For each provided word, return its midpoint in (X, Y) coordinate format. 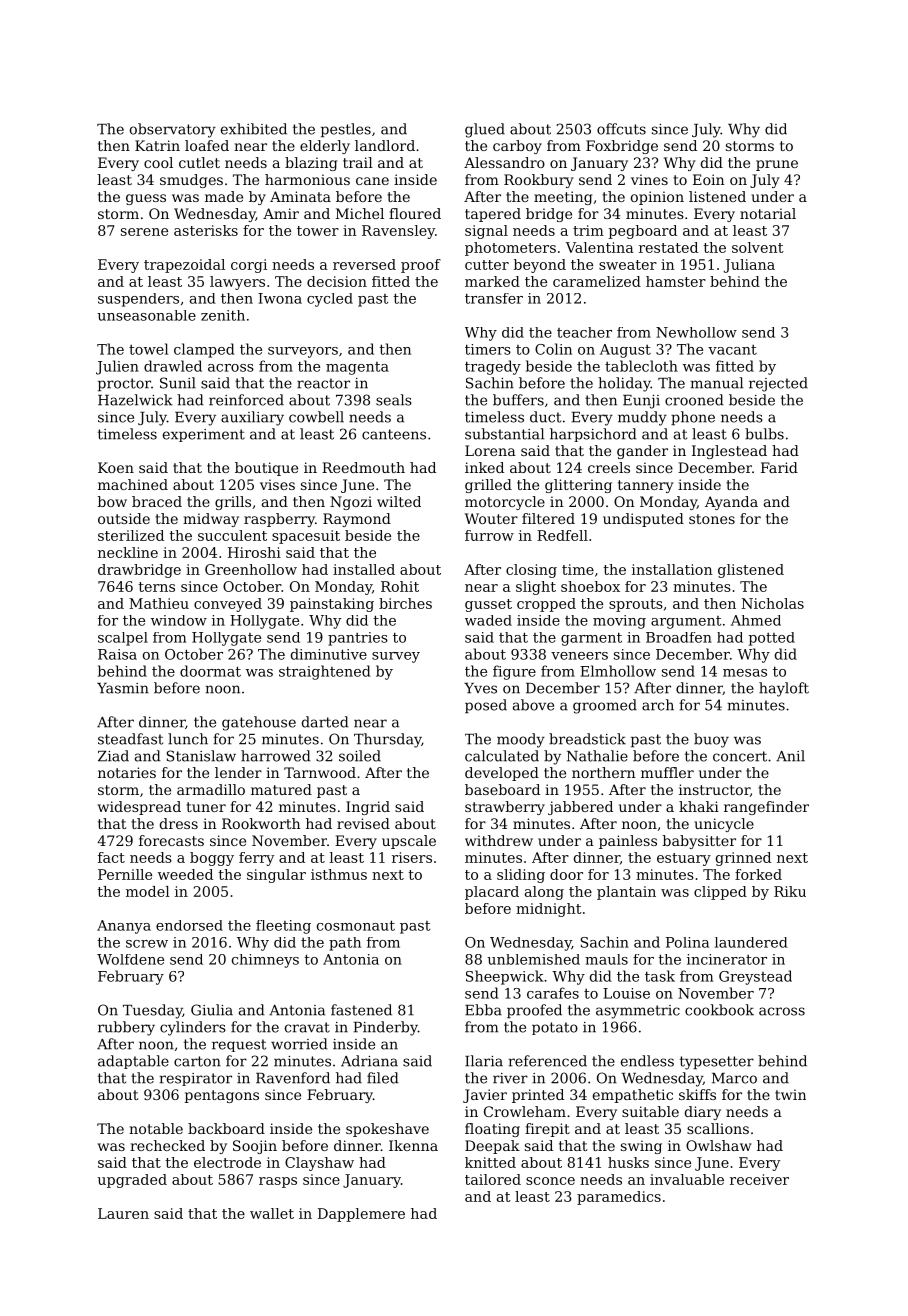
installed (364, 569)
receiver (759, 1179)
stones (712, 519)
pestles (346, 130)
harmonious (307, 179)
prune (777, 165)
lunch (188, 739)
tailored (493, 1179)
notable (156, 1128)
